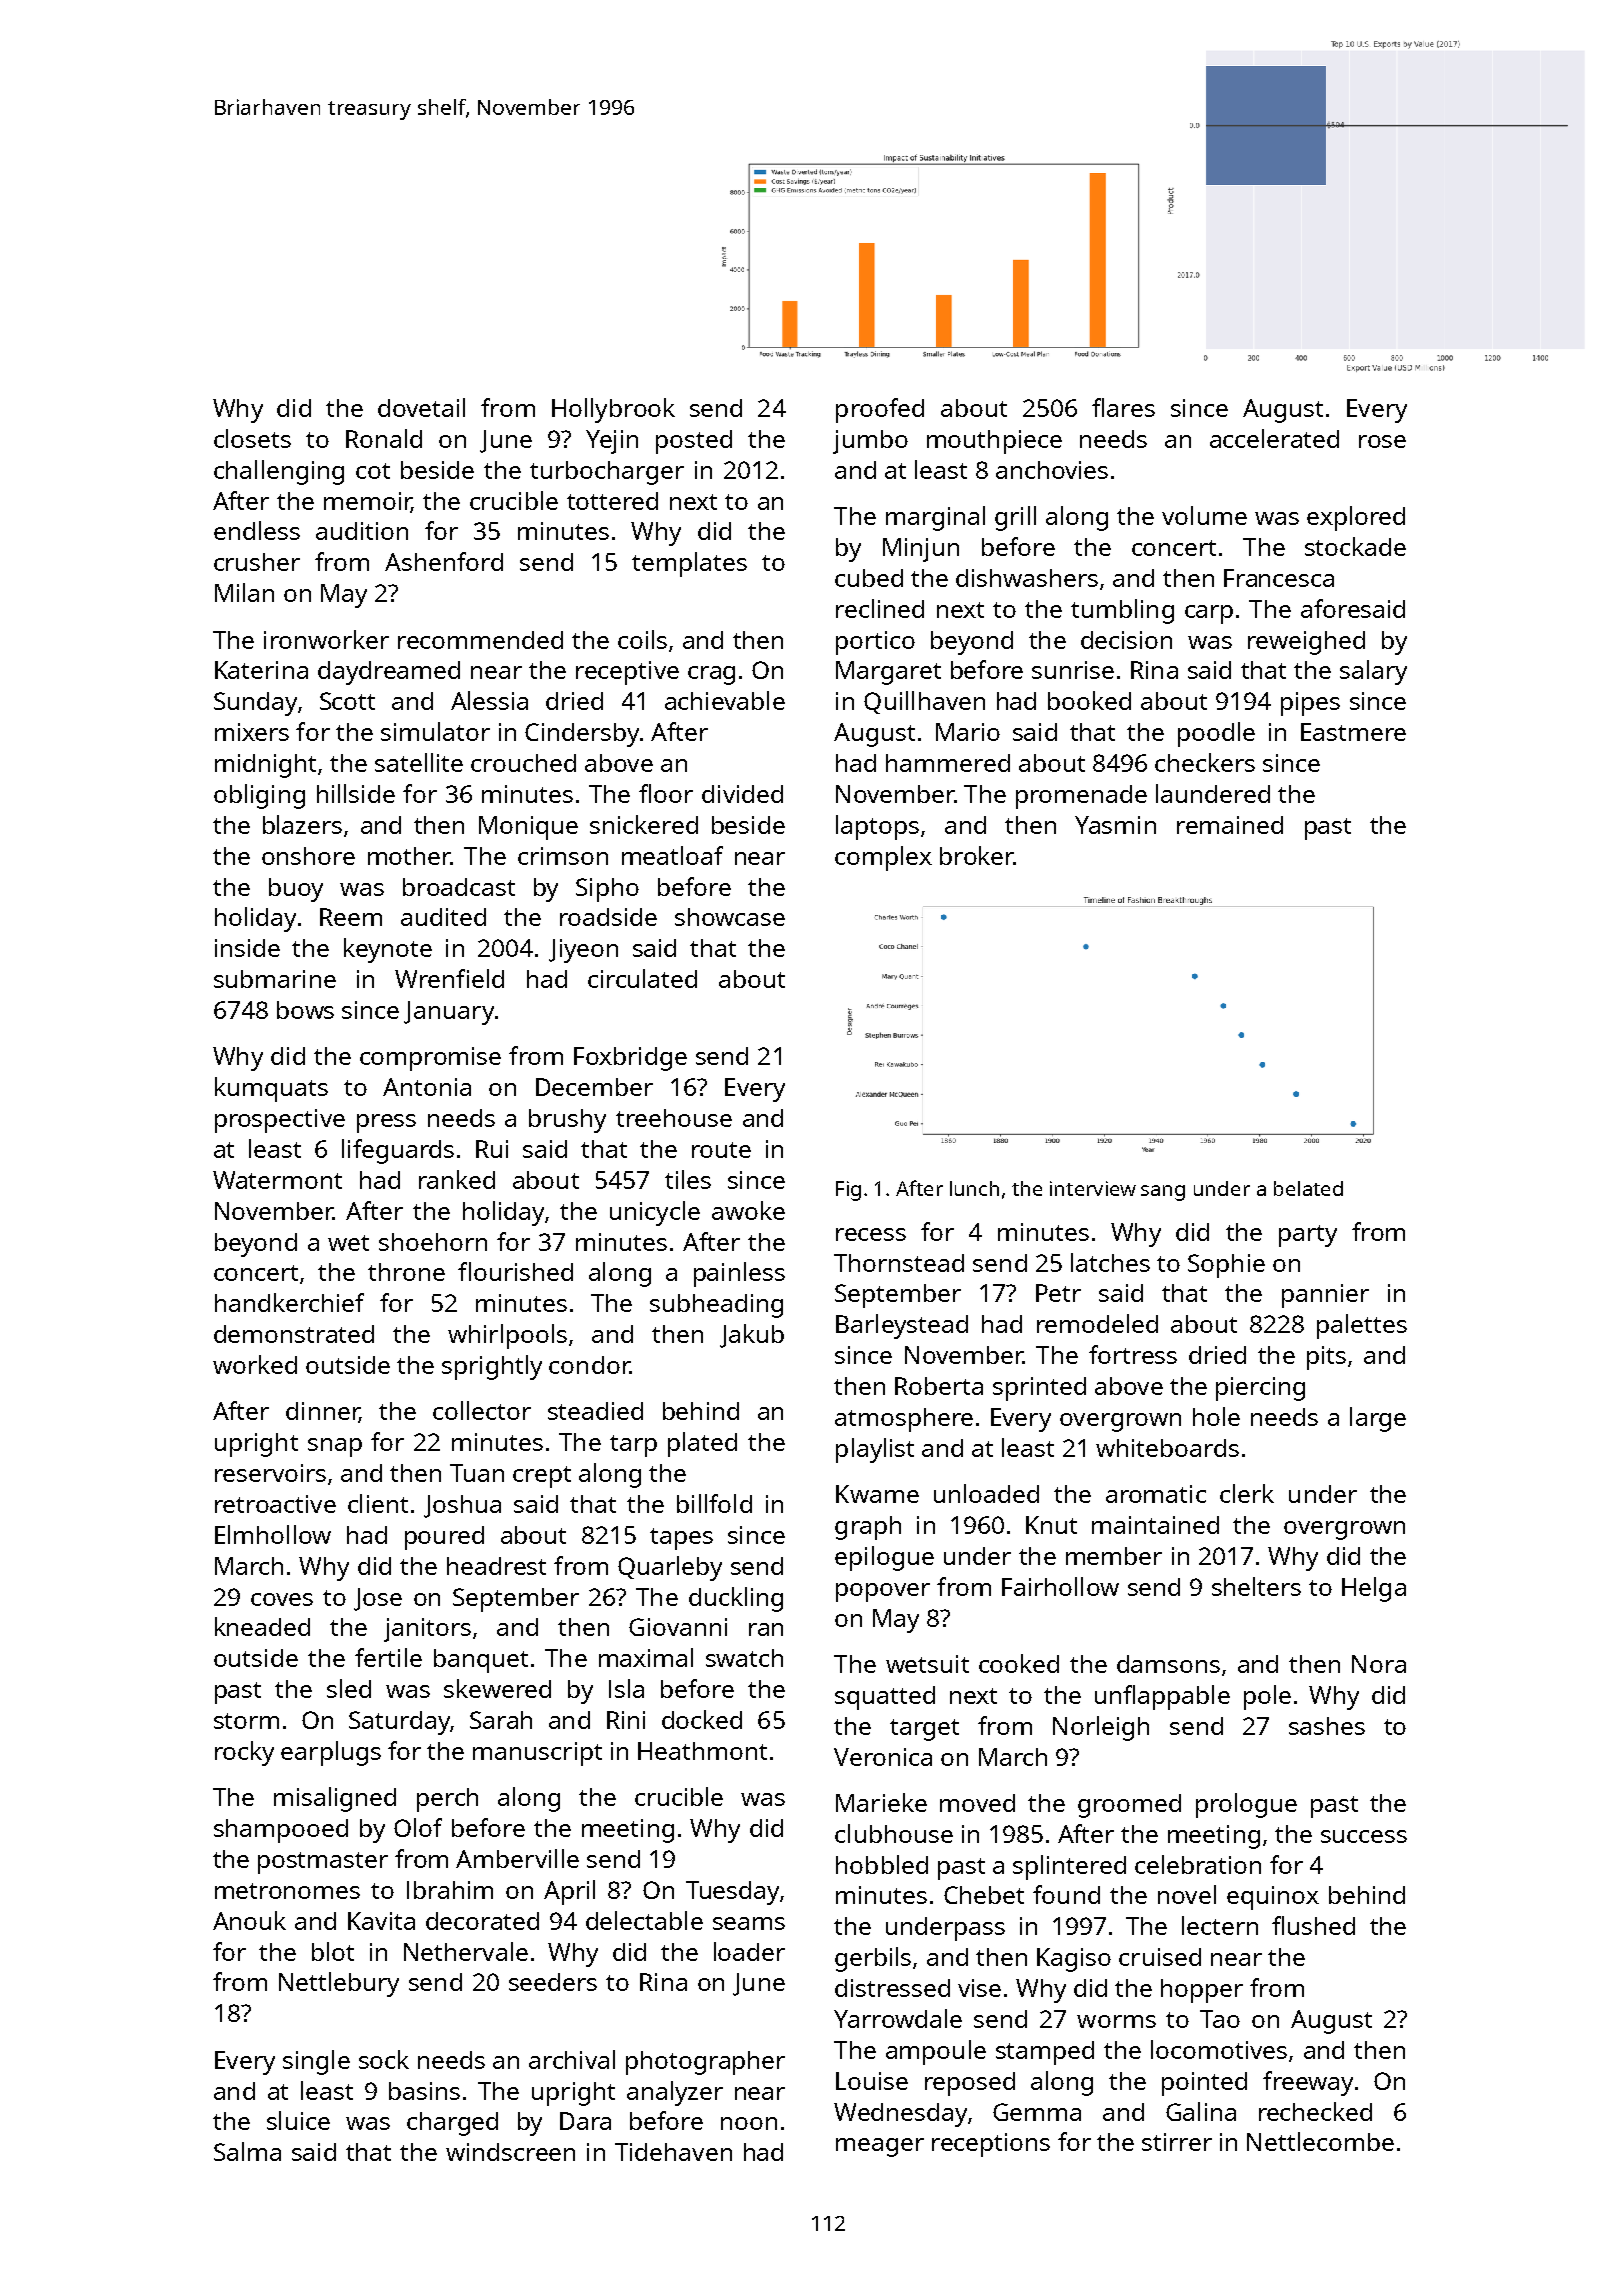 The width and height of the screenshot is (1620, 2292). What do you see at coordinates (655, 1213) in the screenshot?
I see `unicycle` at bounding box center [655, 1213].
